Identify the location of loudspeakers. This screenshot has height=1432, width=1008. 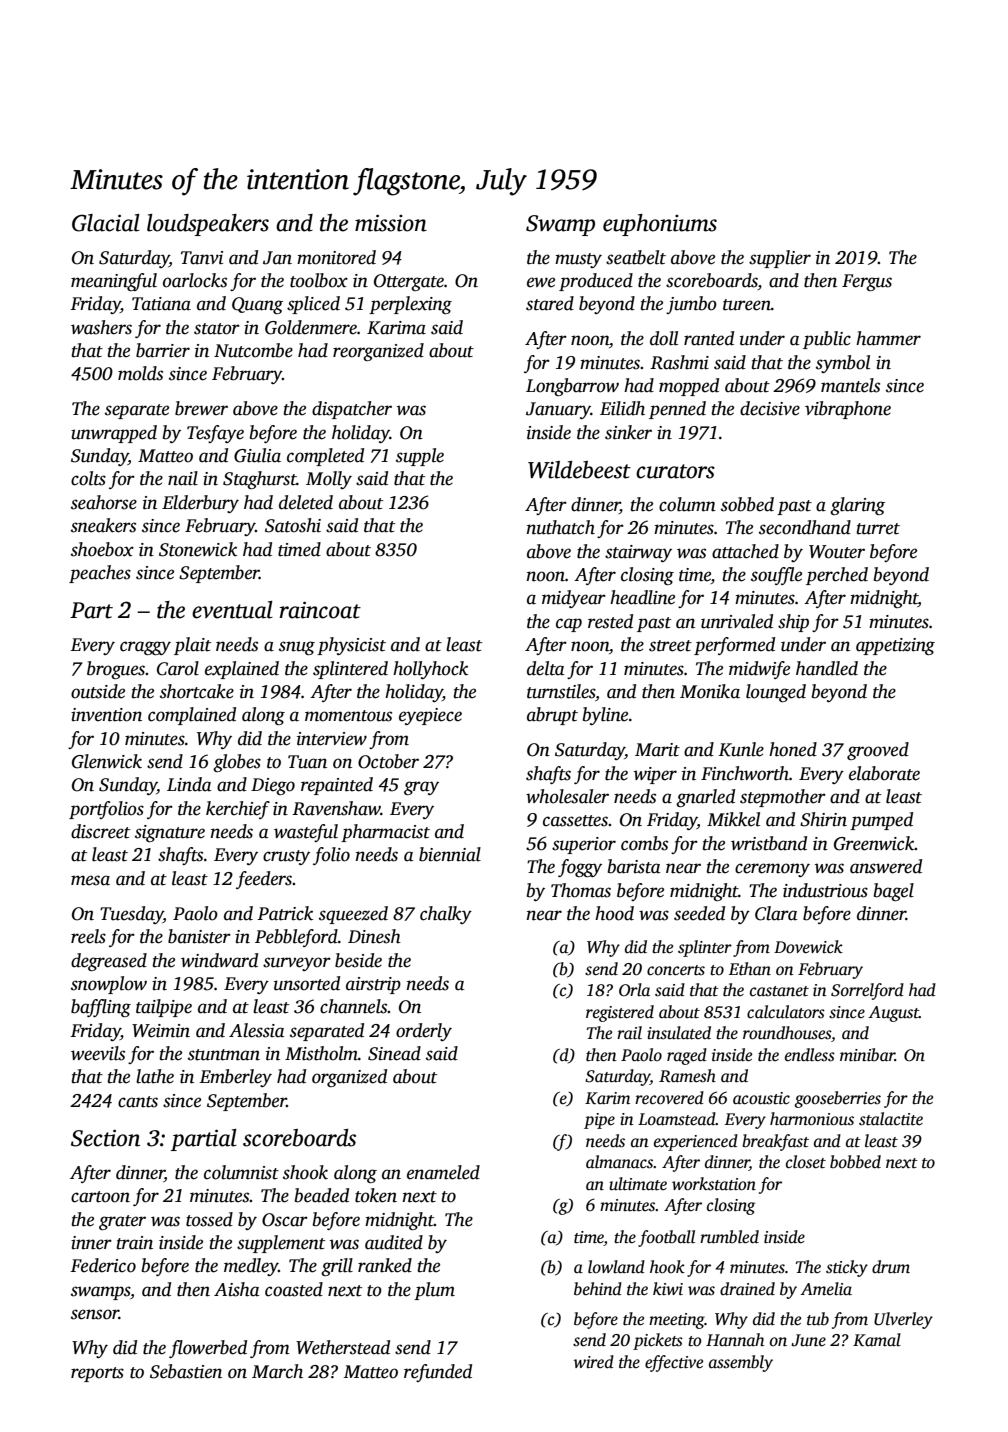
(208, 225).
